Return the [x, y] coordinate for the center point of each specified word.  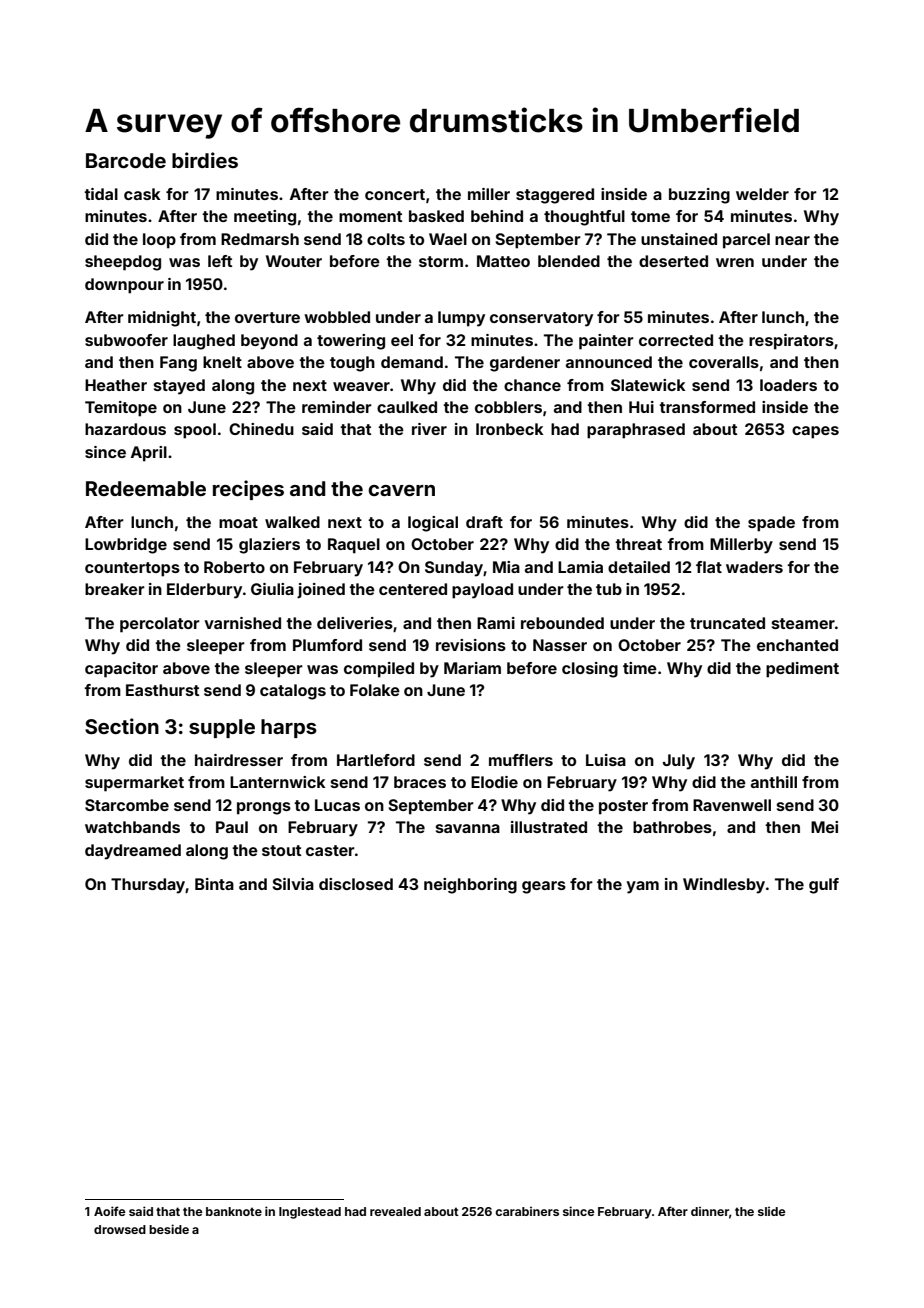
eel [402, 340]
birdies [205, 160]
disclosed [356, 884]
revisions [471, 645]
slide [771, 1211]
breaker [115, 589]
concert [395, 194]
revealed [395, 1211]
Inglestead [310, 1213]
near [792, 240]
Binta [214, 884]
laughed [204, 342]
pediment [802, 670]
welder [762, 194]
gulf [824, 886]
